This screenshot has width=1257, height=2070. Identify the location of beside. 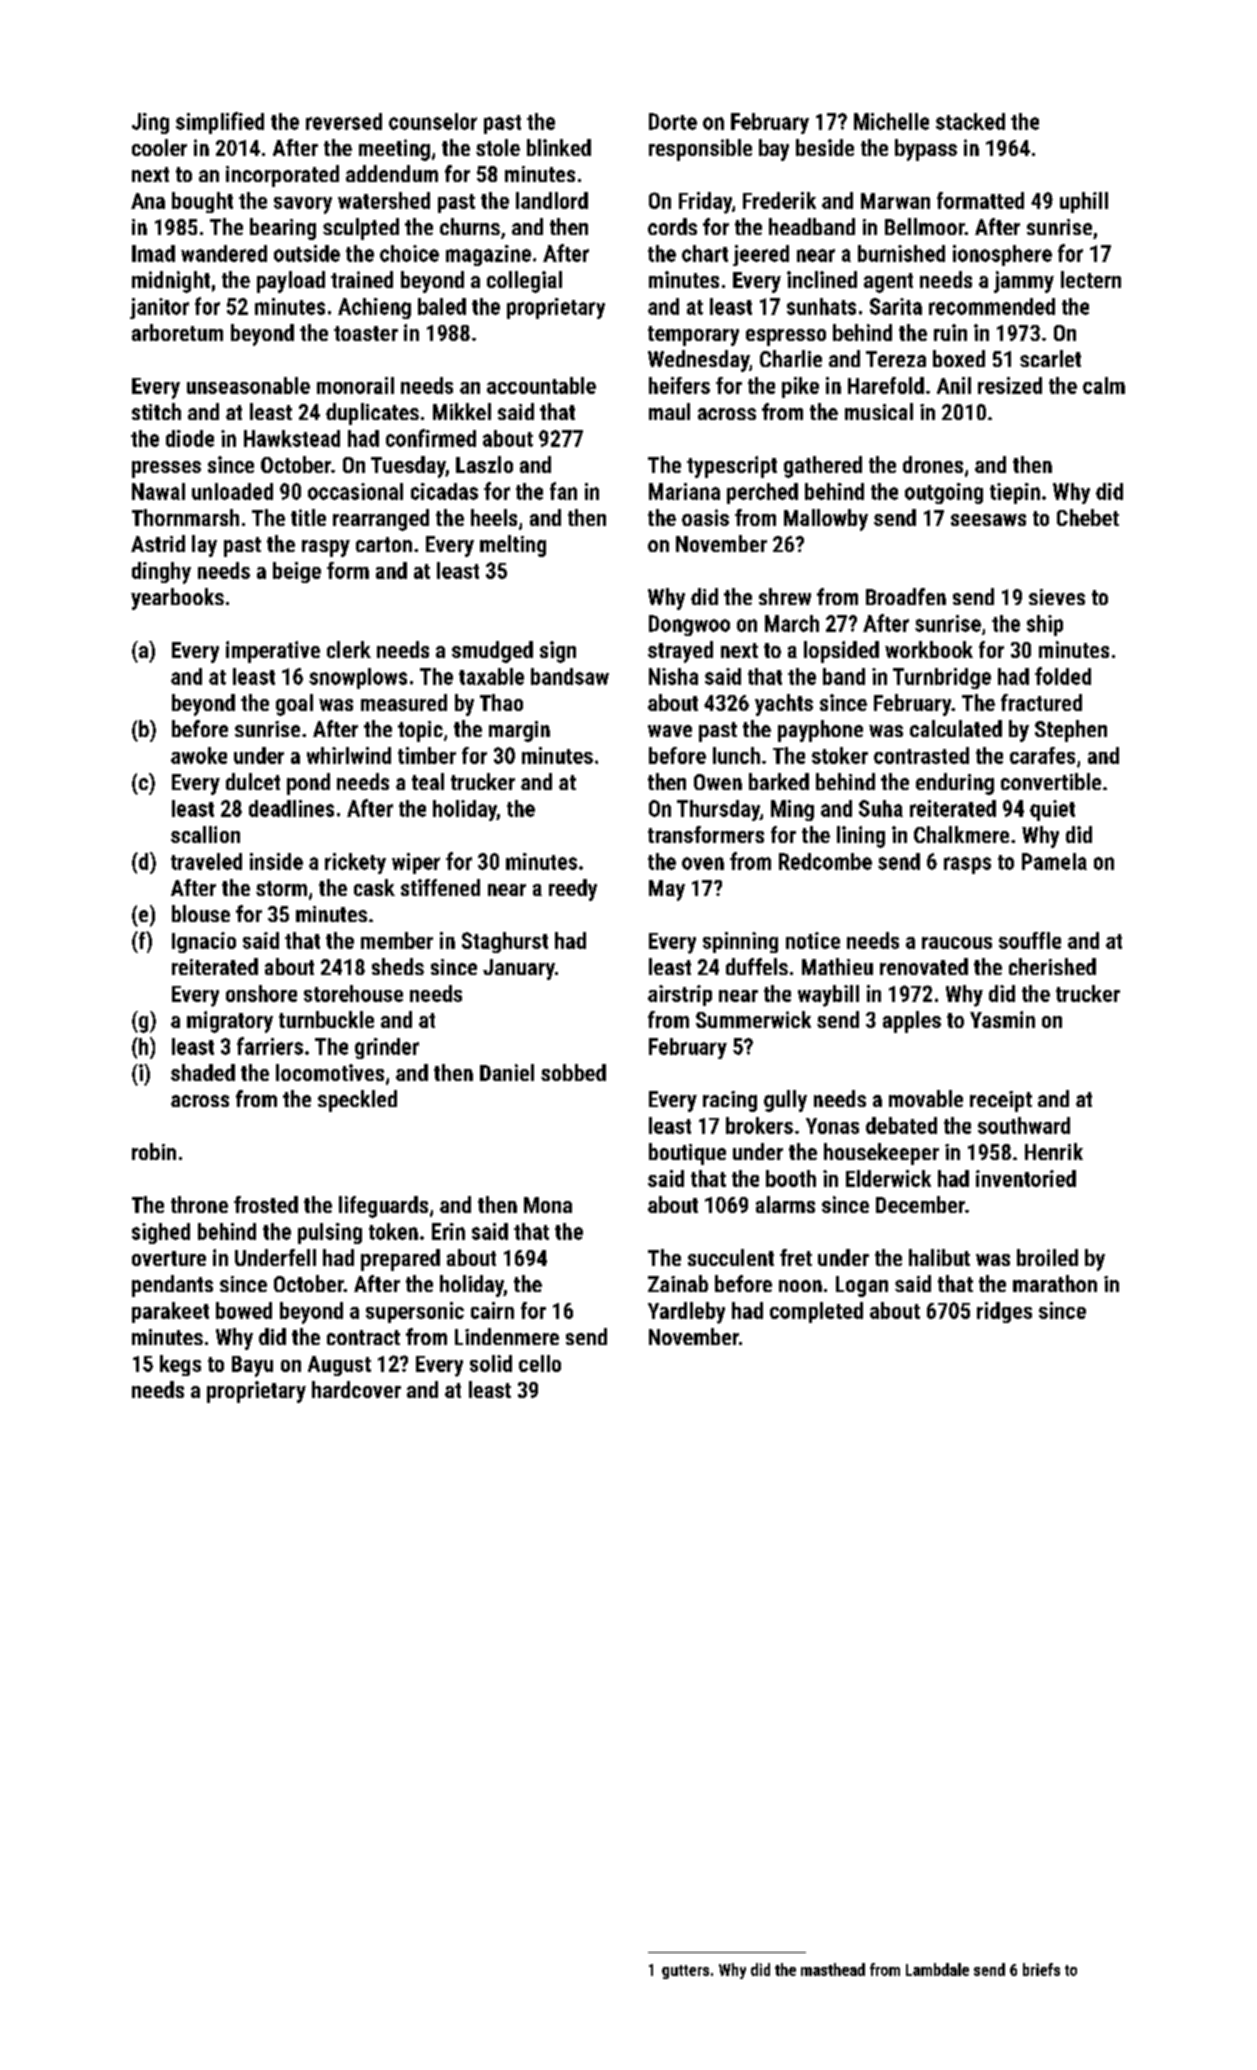
(825, 147).
